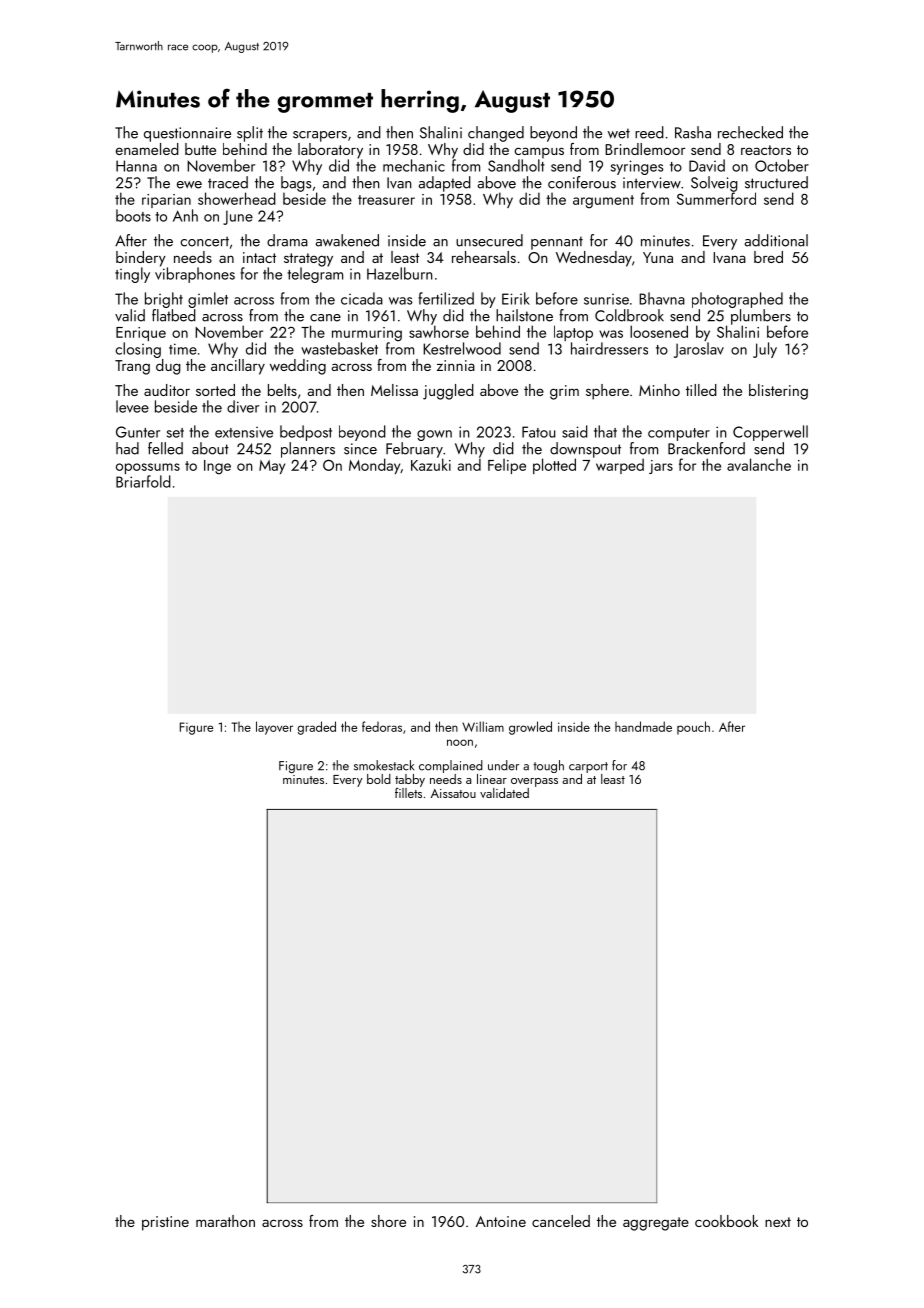 This page has width=924, height=1308. I want to click on fedoras, so click(382, 726).
